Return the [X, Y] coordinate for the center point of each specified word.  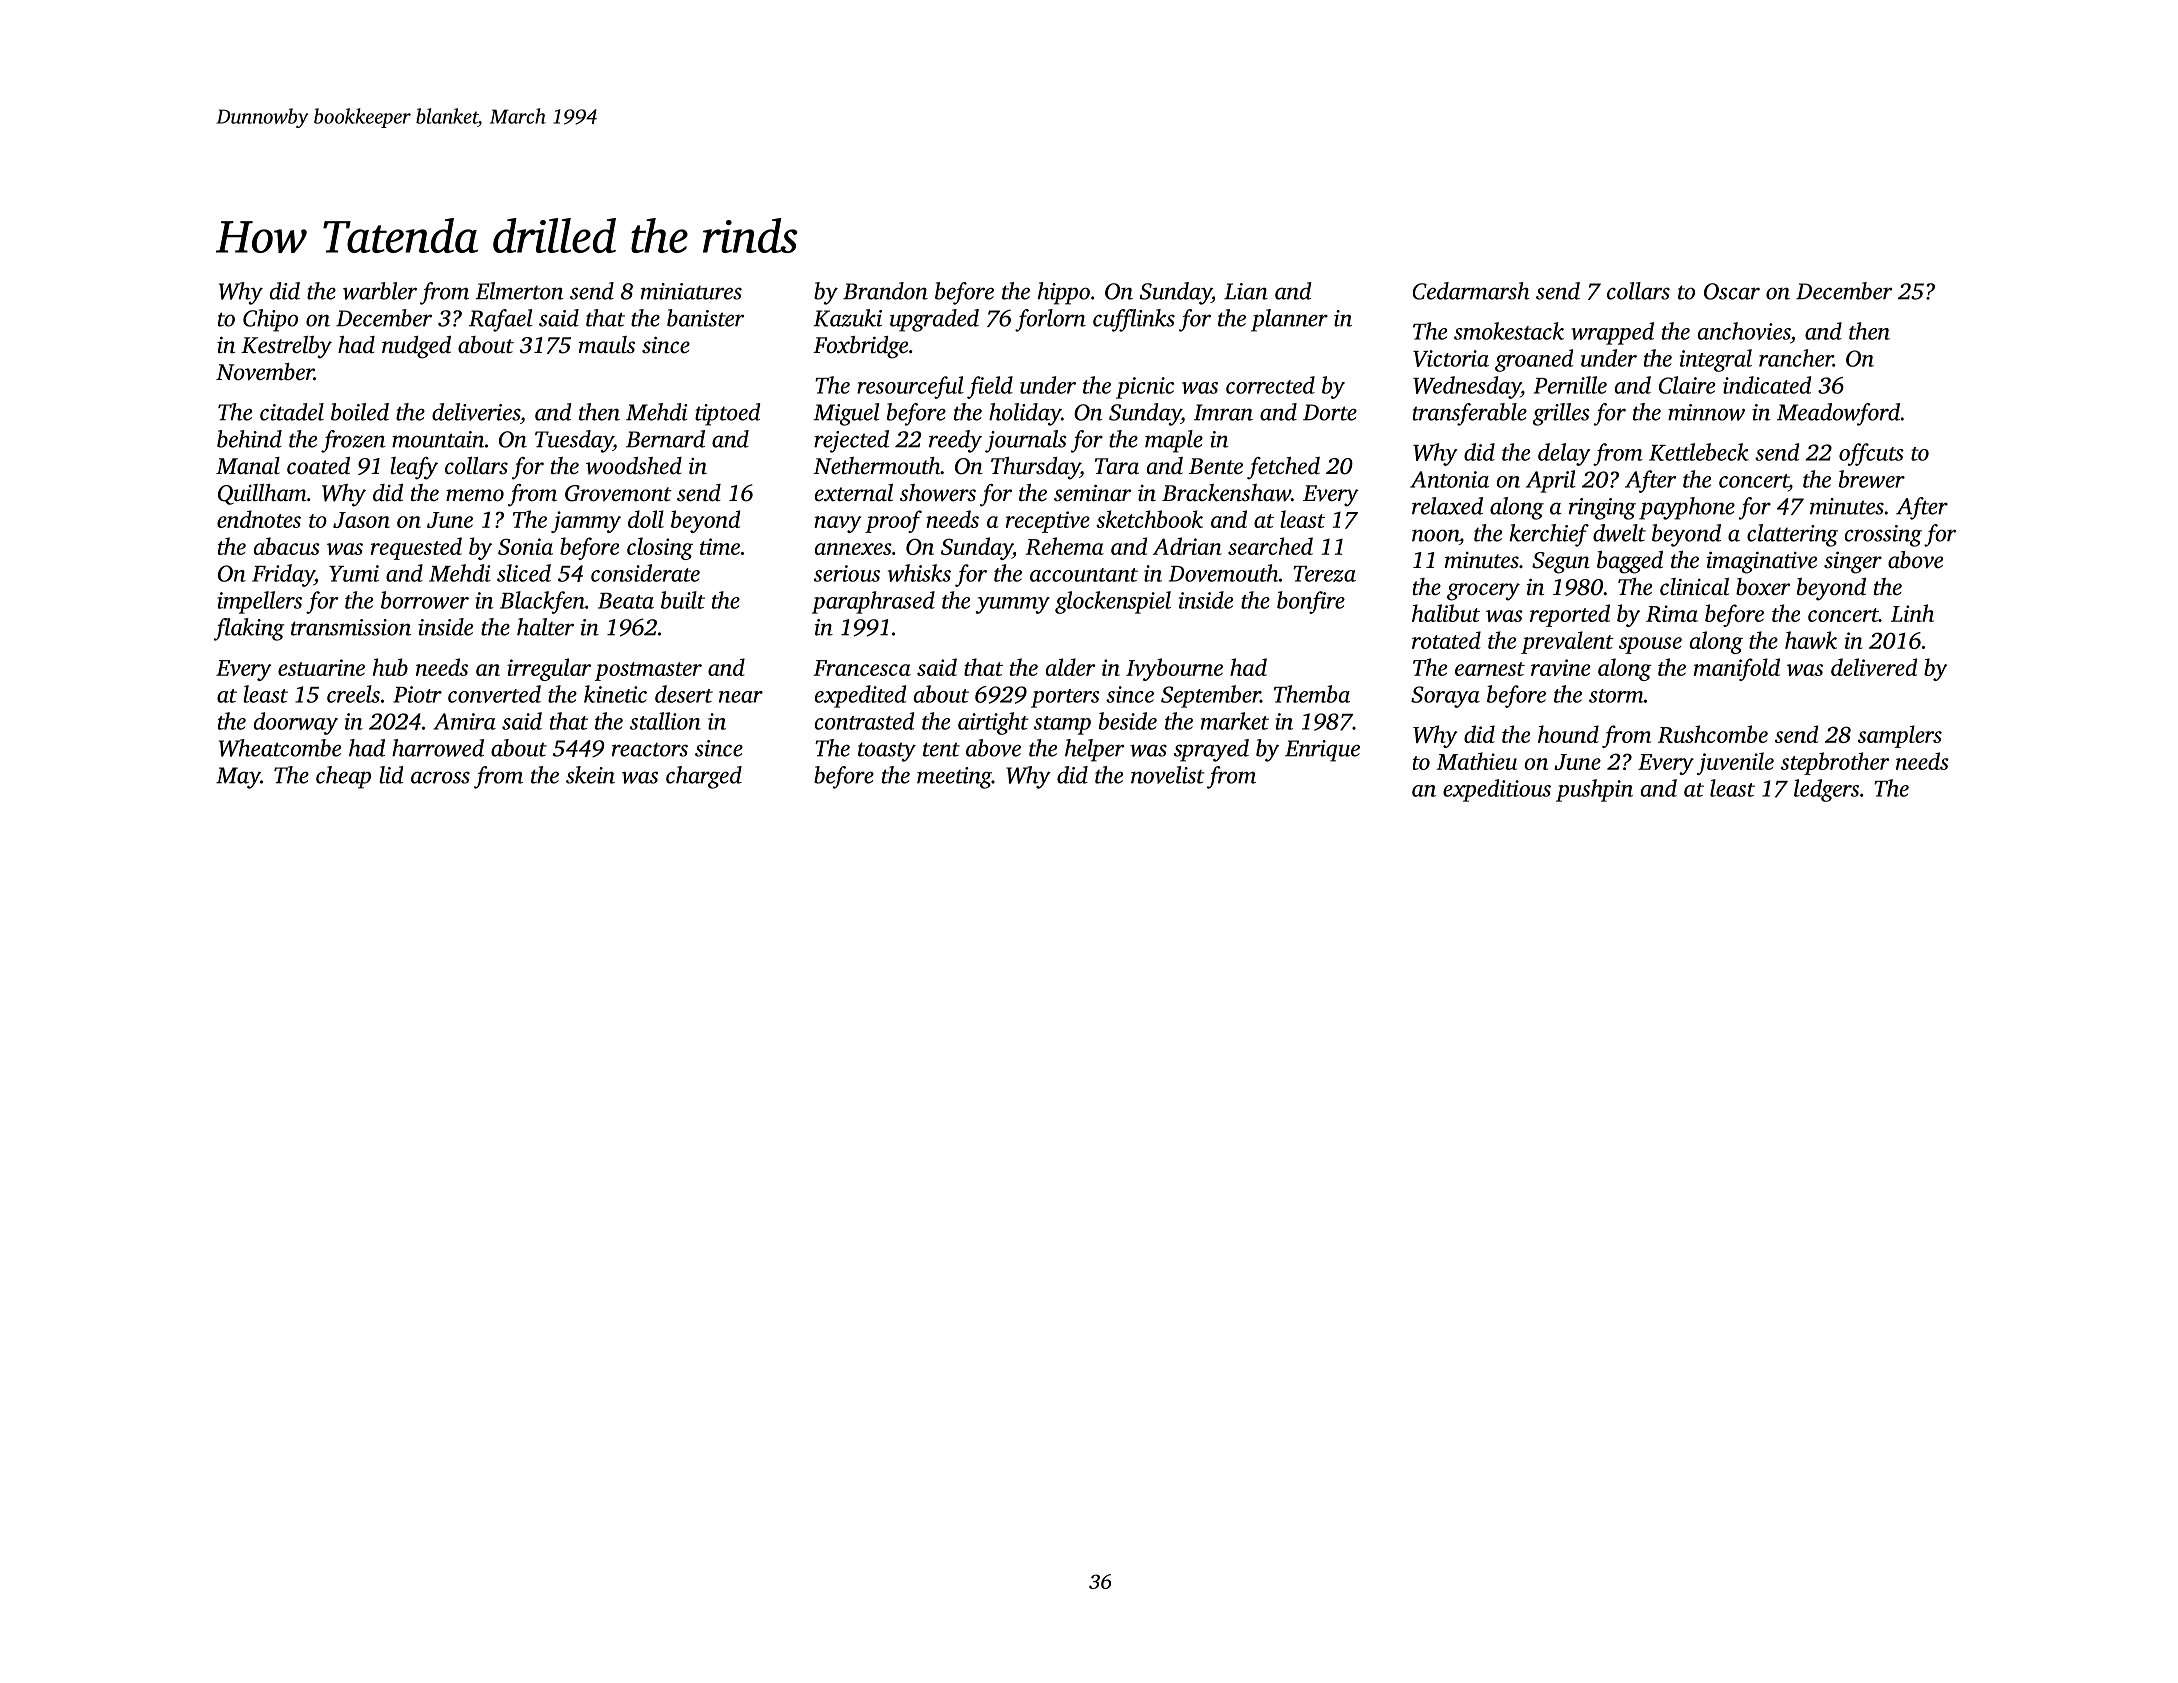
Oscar [1732, 291]
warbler [380, 291]
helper [1094, 750]
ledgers [1826, 790]
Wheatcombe [280, 748]
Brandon [885, 291]
